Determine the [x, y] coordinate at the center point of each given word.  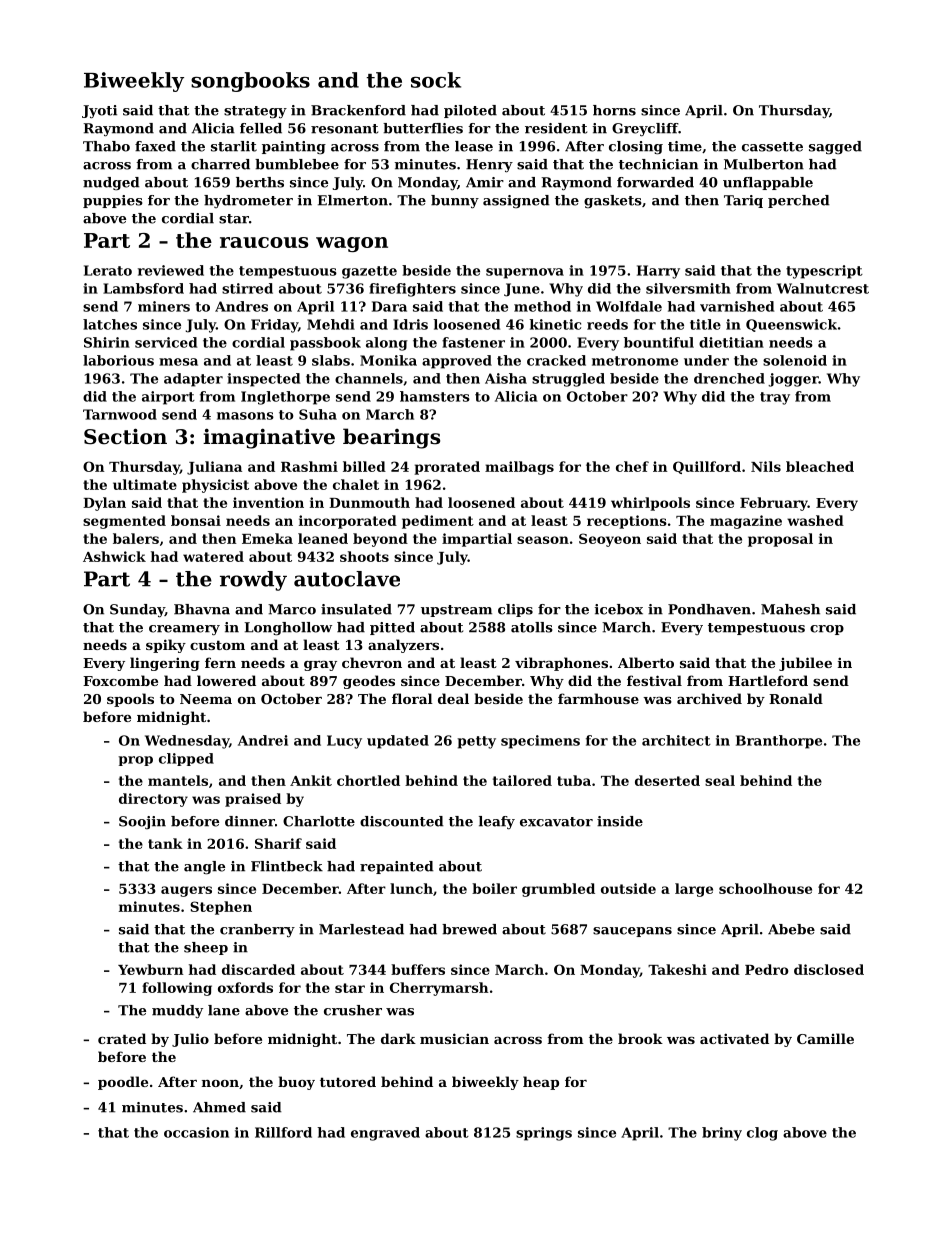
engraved [385, 1134]
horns [614, 110]
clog [762, 1134]
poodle [123, 1083]
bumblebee [297, 164]
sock [436, 80]
